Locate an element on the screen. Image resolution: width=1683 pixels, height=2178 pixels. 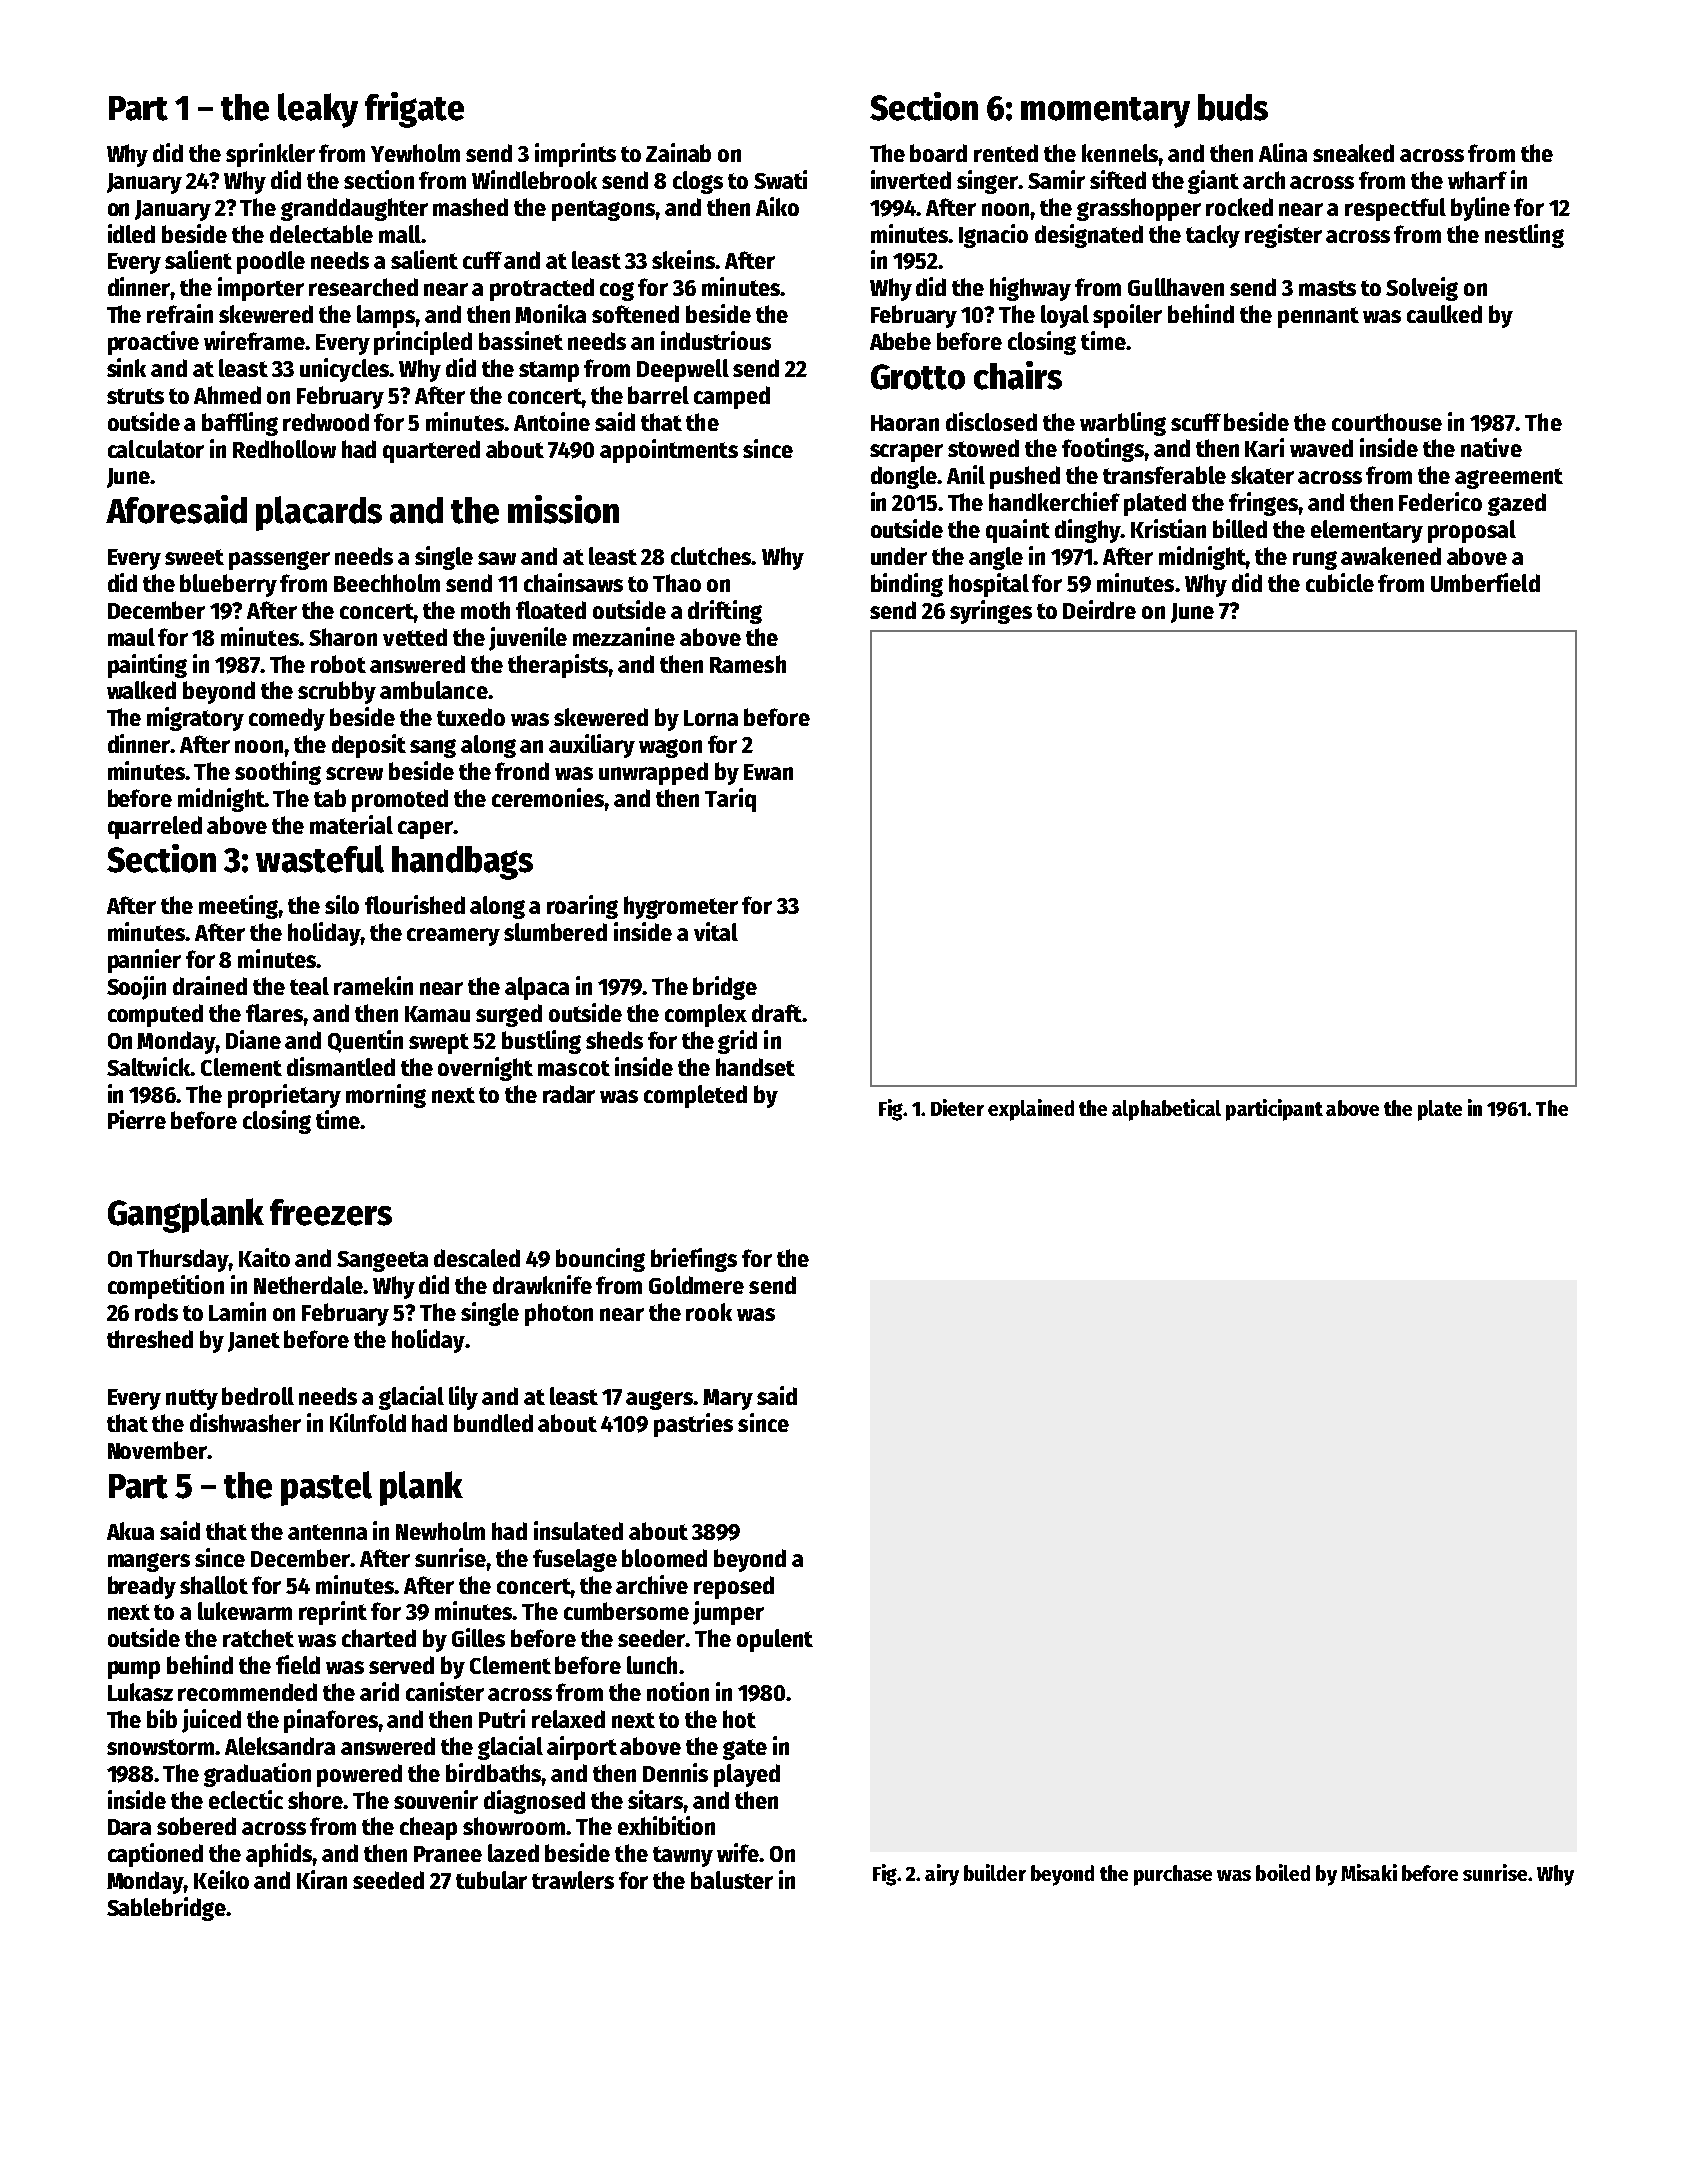
rung is located at coordinates (1315, 560).
